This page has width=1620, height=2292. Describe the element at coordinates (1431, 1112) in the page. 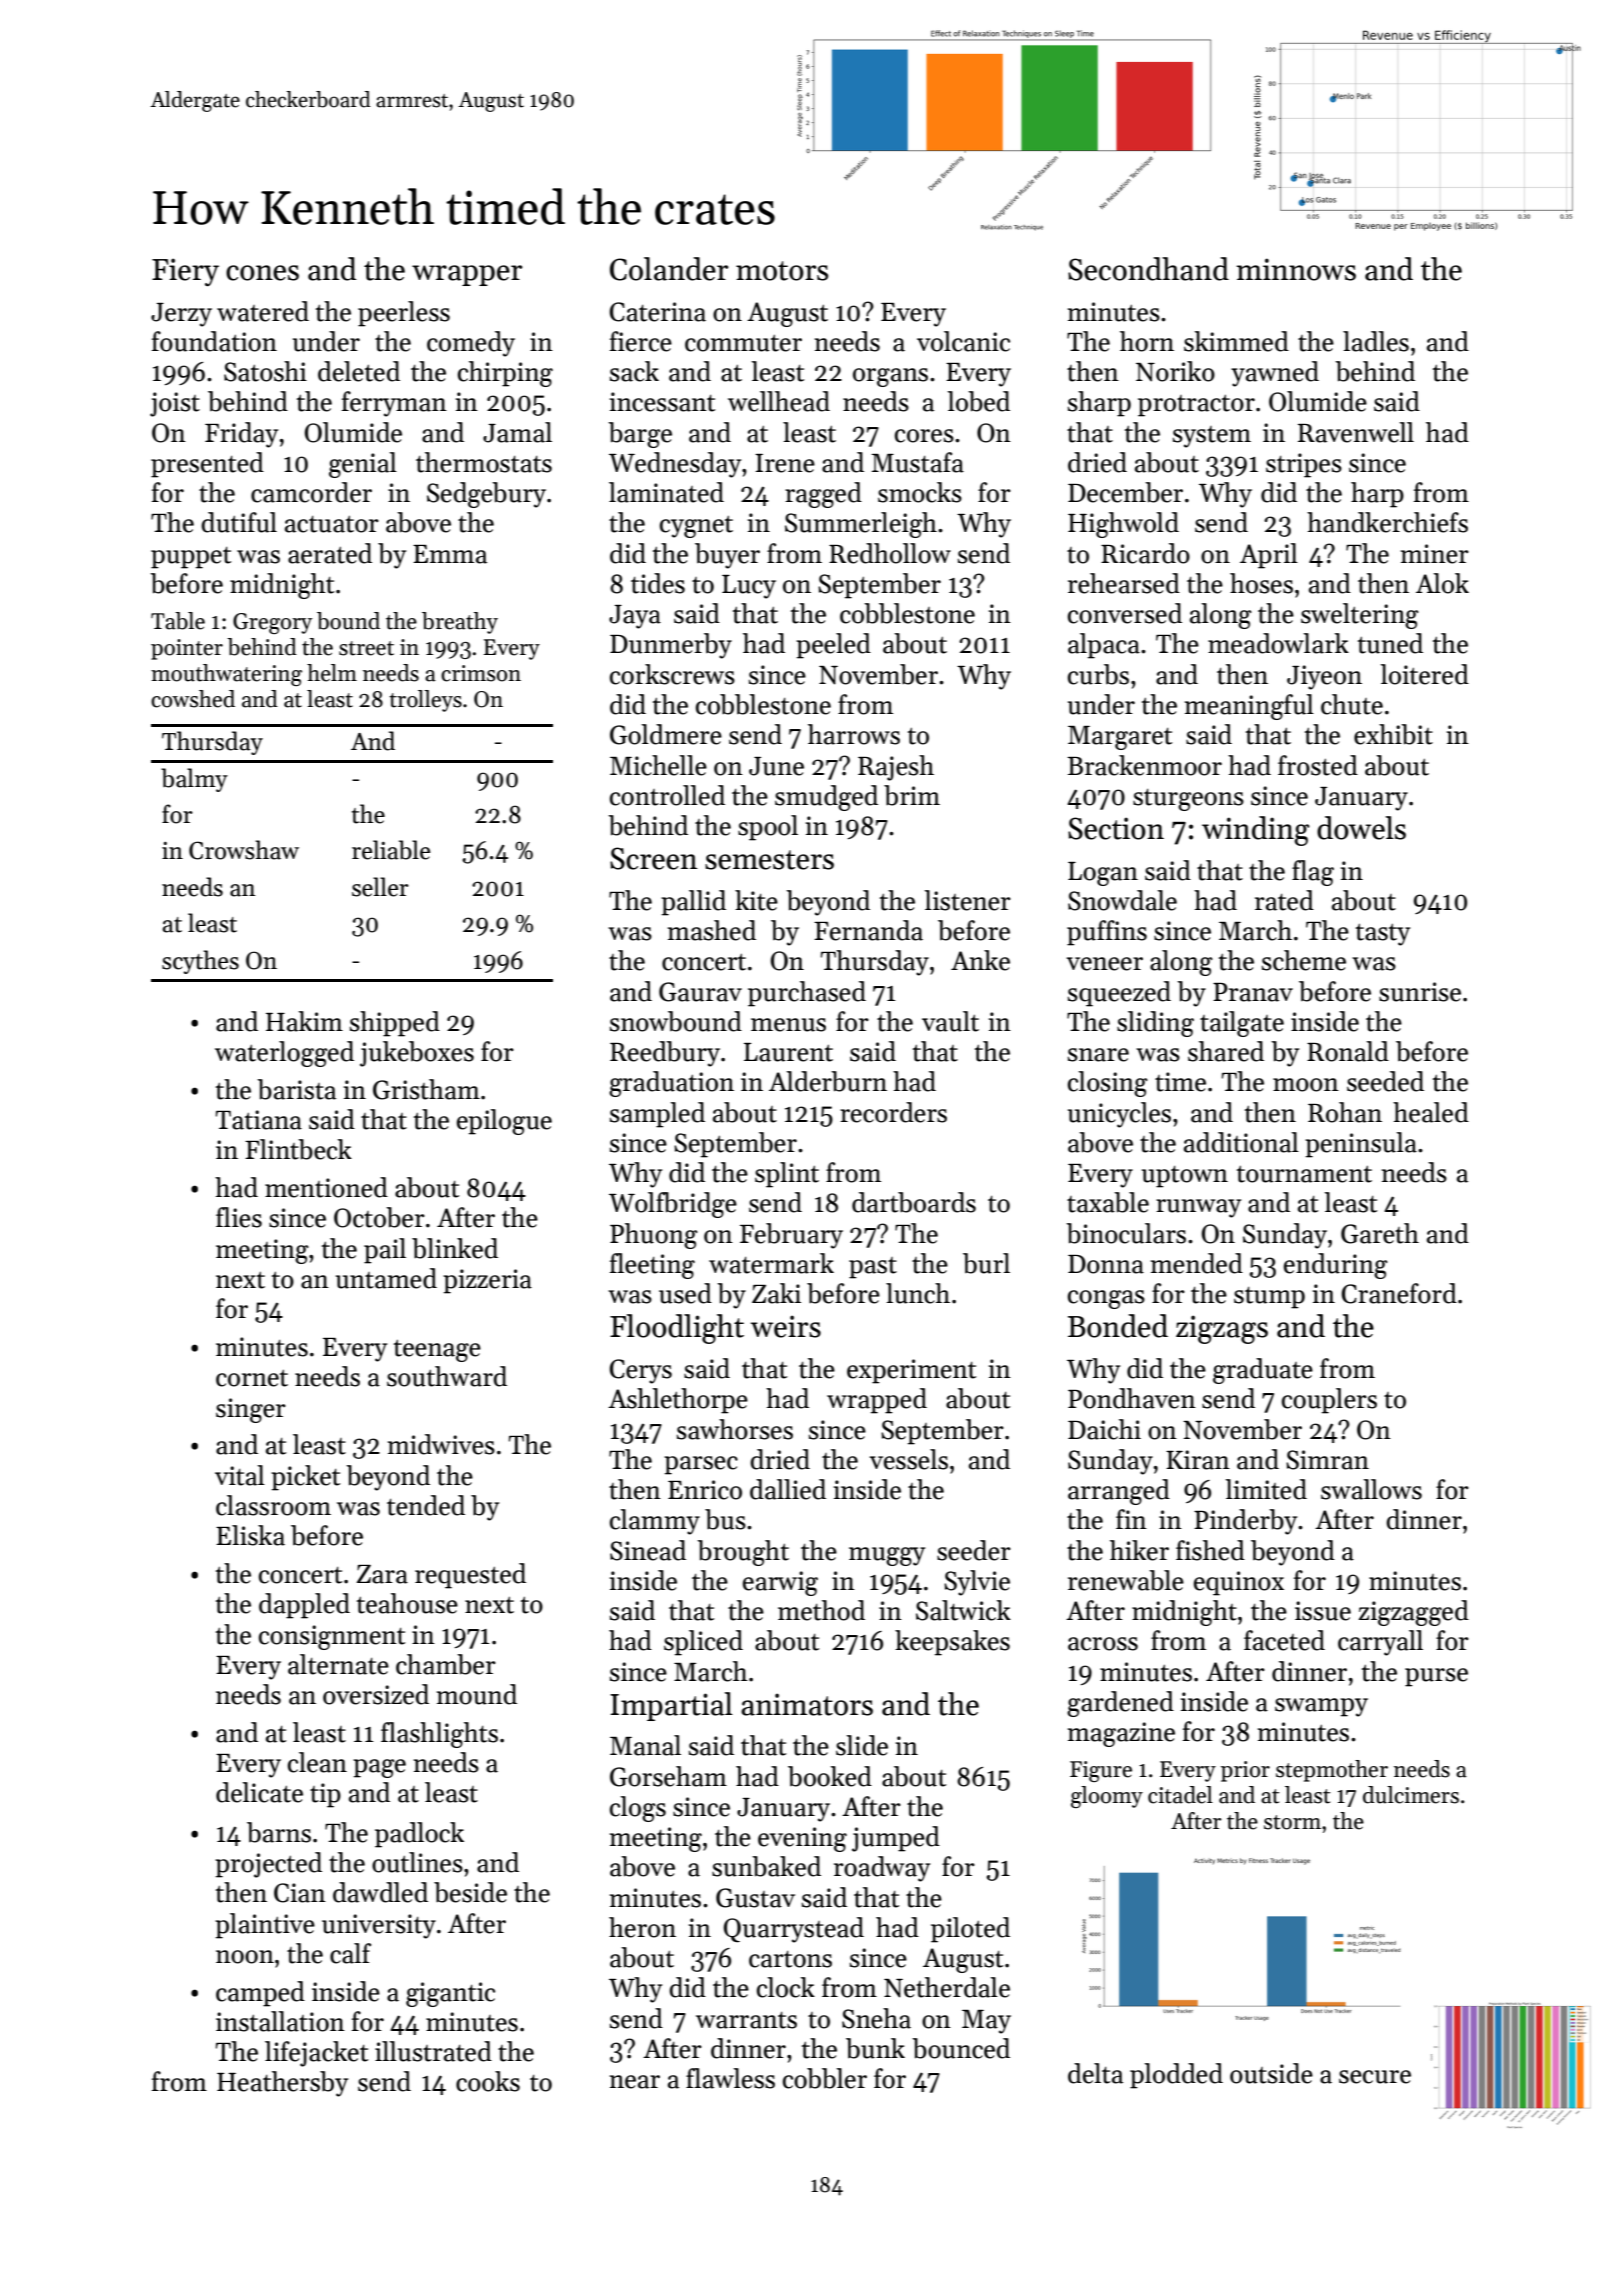

I see `healed` at that location.
